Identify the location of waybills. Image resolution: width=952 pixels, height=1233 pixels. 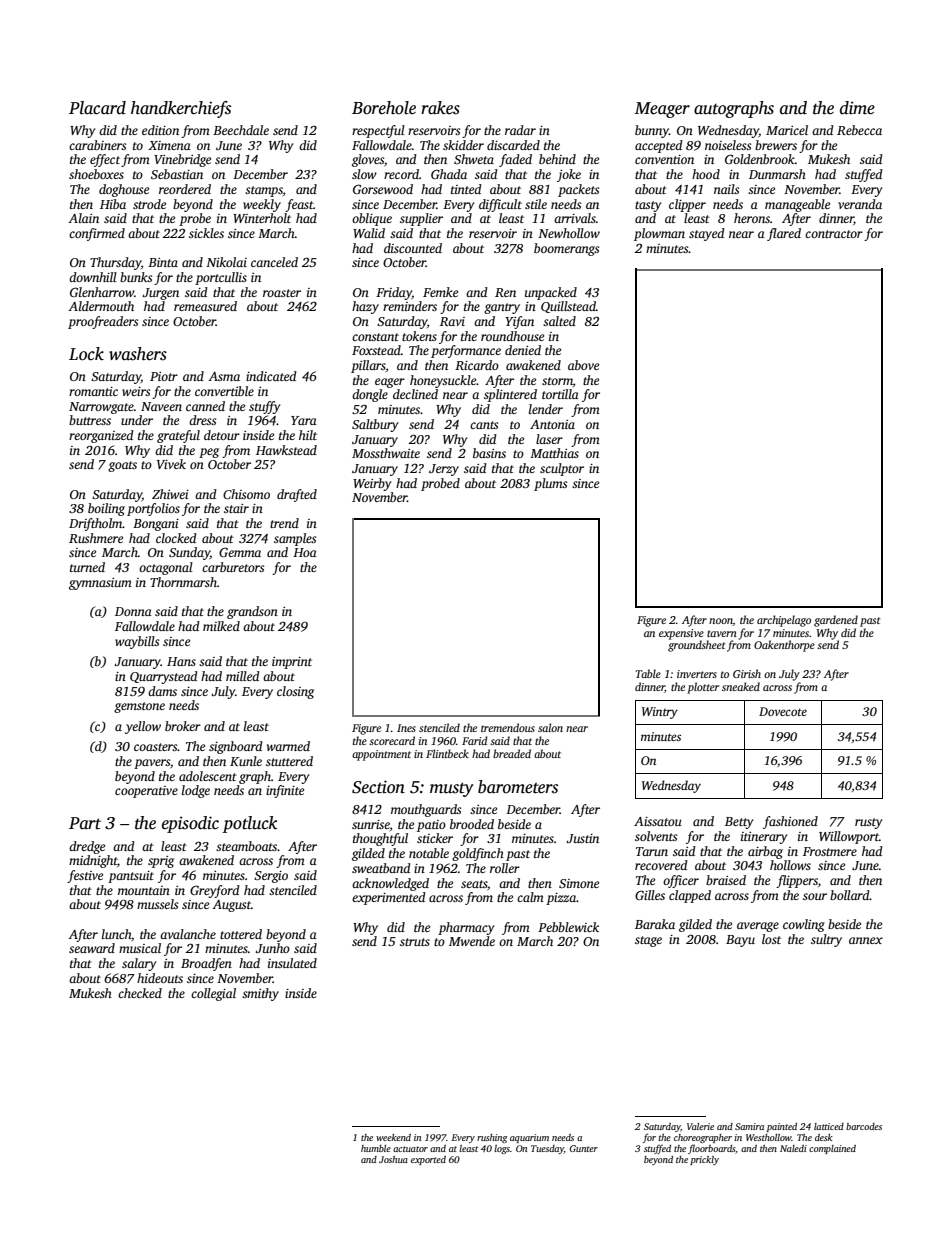
(137, 642).
